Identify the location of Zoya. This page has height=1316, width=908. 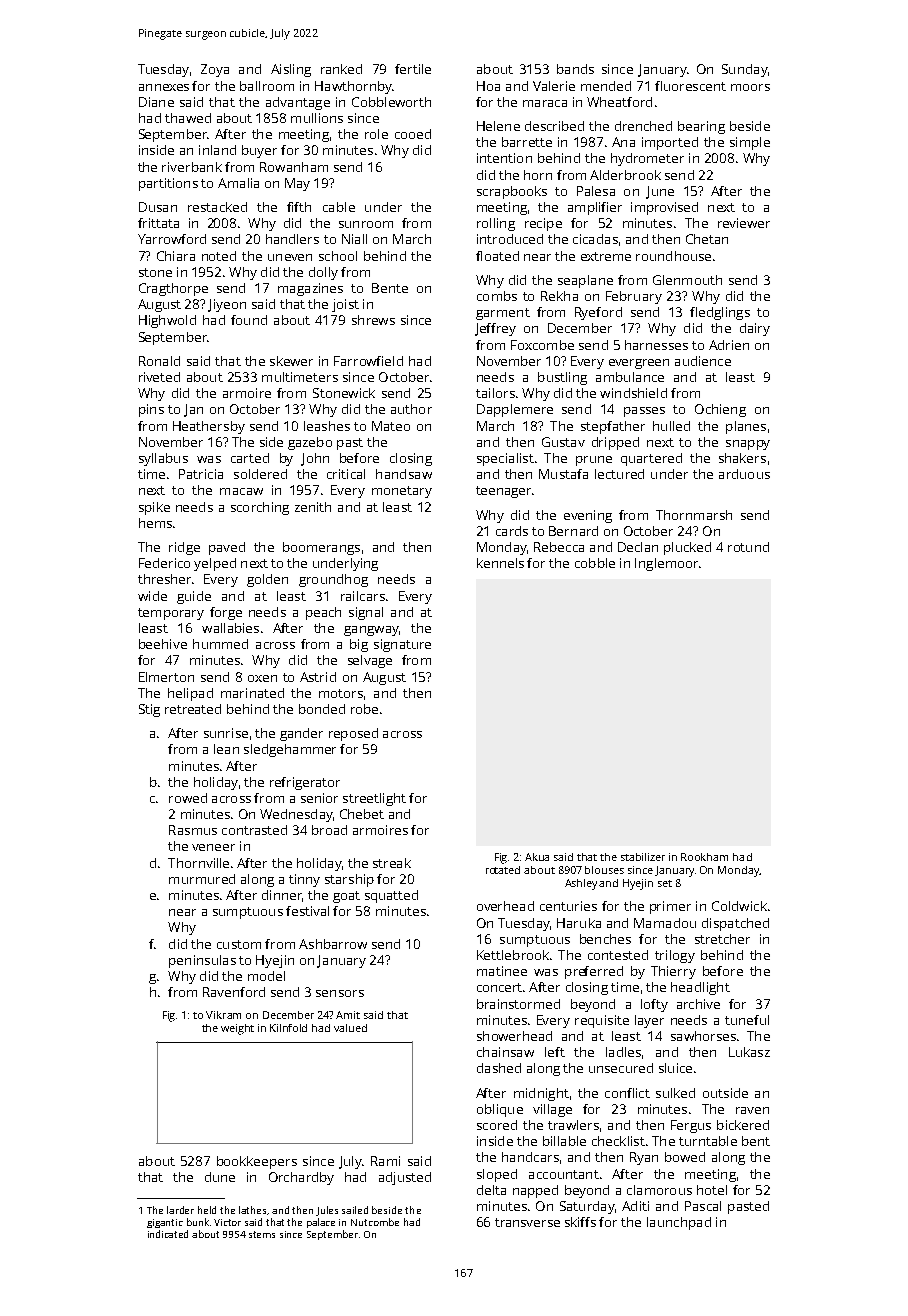
(215, 70).
